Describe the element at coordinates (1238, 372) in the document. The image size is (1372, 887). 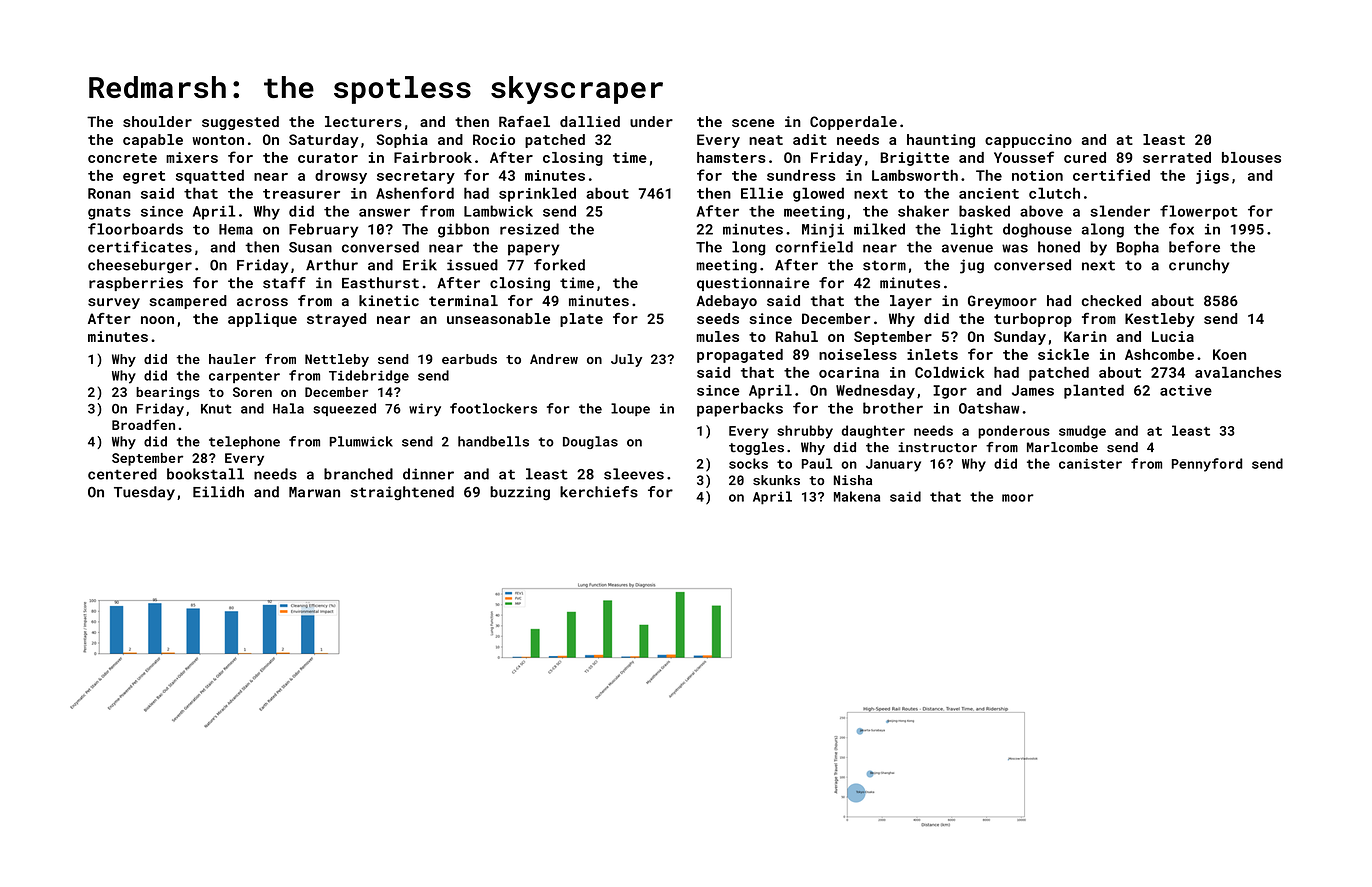
I see `avalanches` at that location.
